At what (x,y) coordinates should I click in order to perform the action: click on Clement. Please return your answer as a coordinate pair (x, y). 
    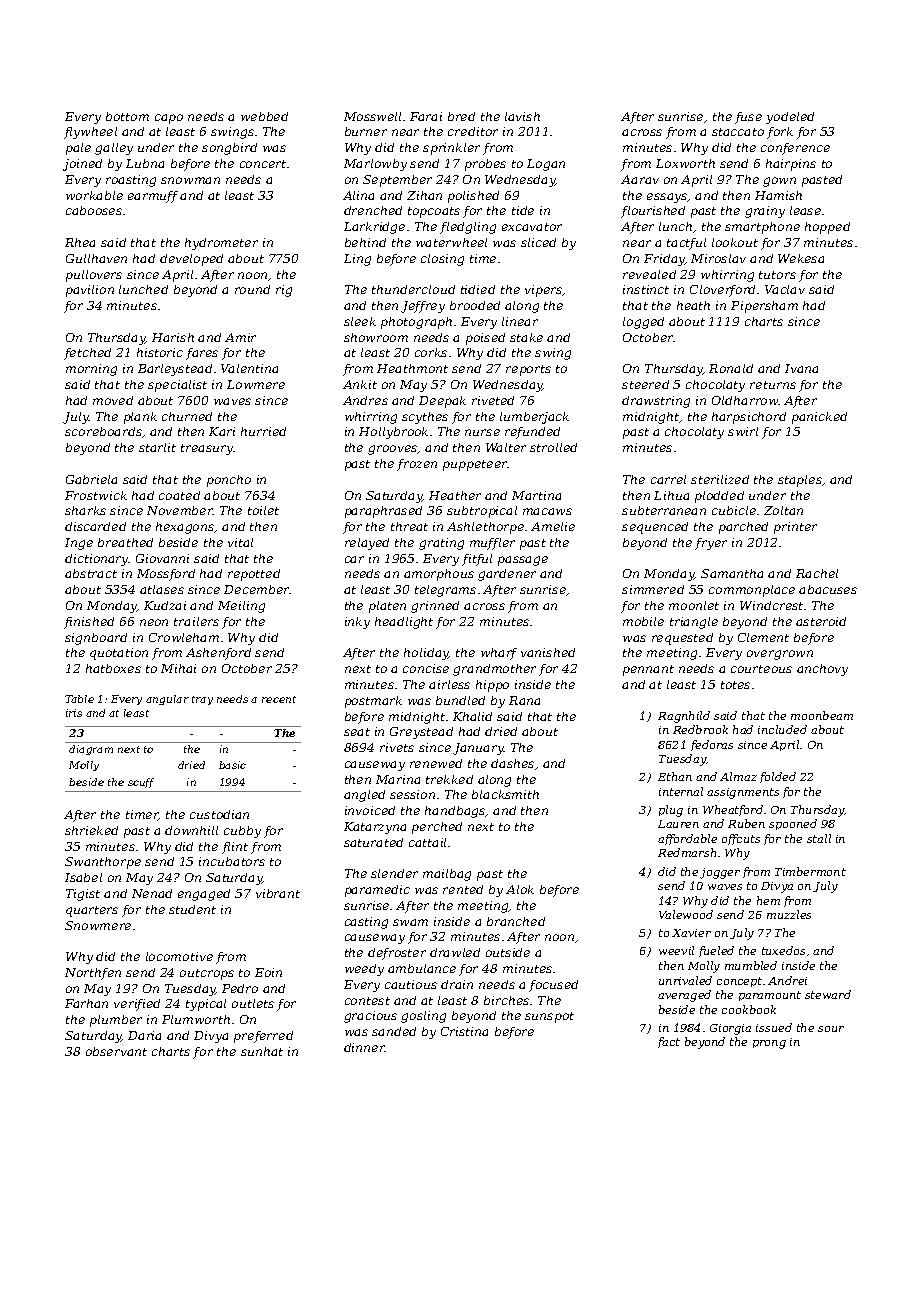
    Looking at the image, I should click on (763, 637).
